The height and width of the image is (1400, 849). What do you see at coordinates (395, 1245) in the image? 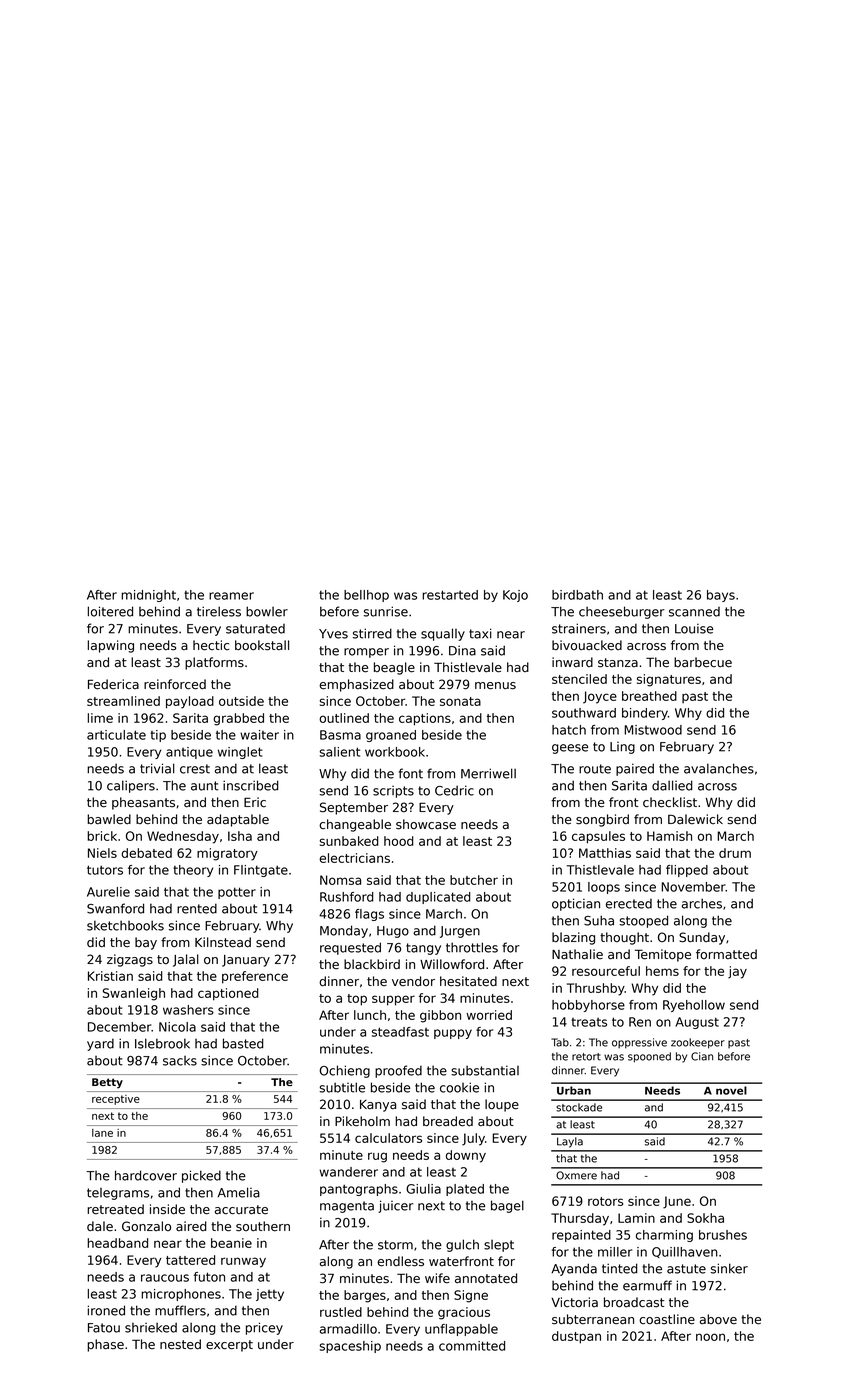
I see `storm` at bounding box center [395, 1245].
